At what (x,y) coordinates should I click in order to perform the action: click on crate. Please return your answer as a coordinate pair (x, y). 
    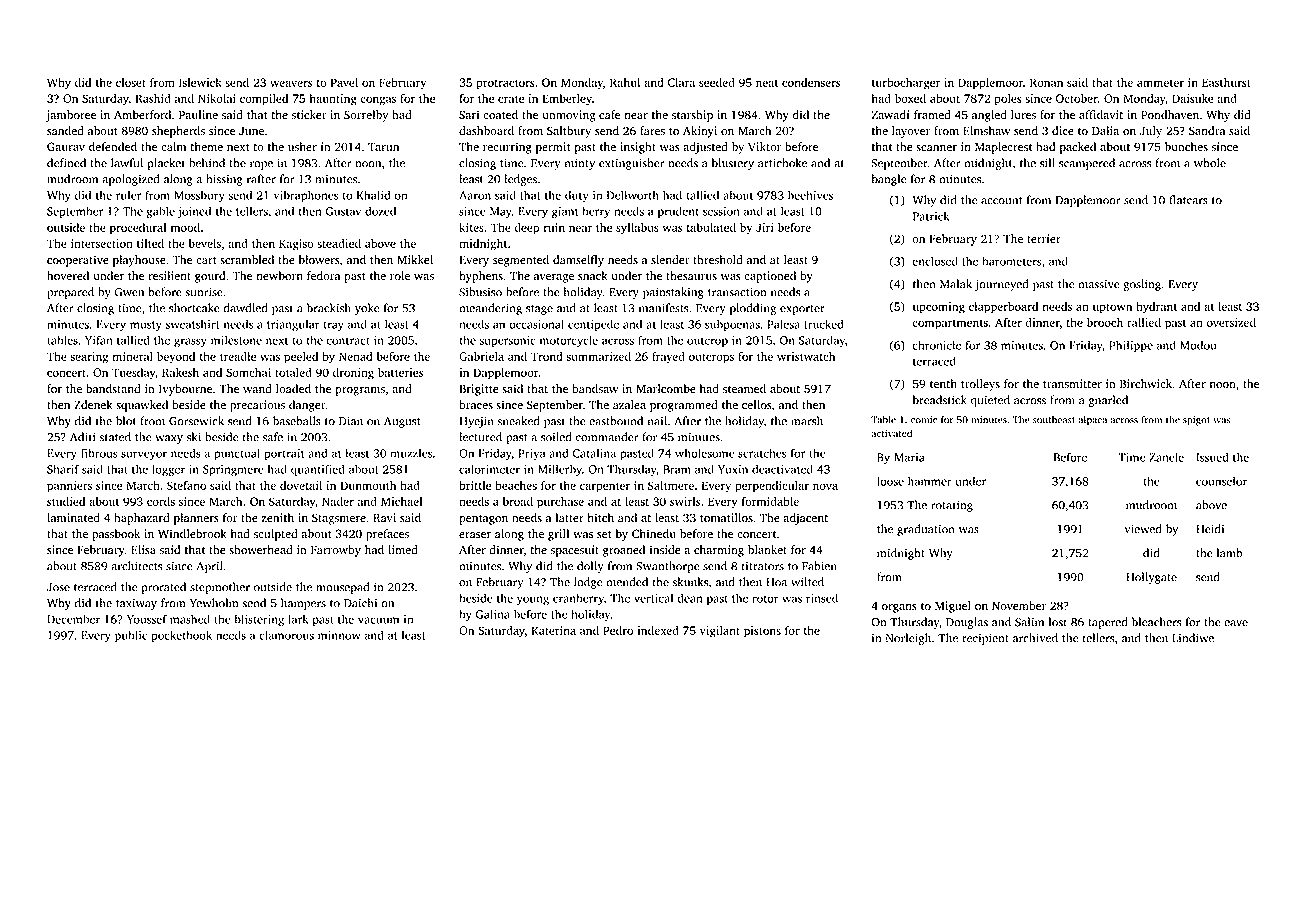
    Looking at the image, I should click on (511, 99).
